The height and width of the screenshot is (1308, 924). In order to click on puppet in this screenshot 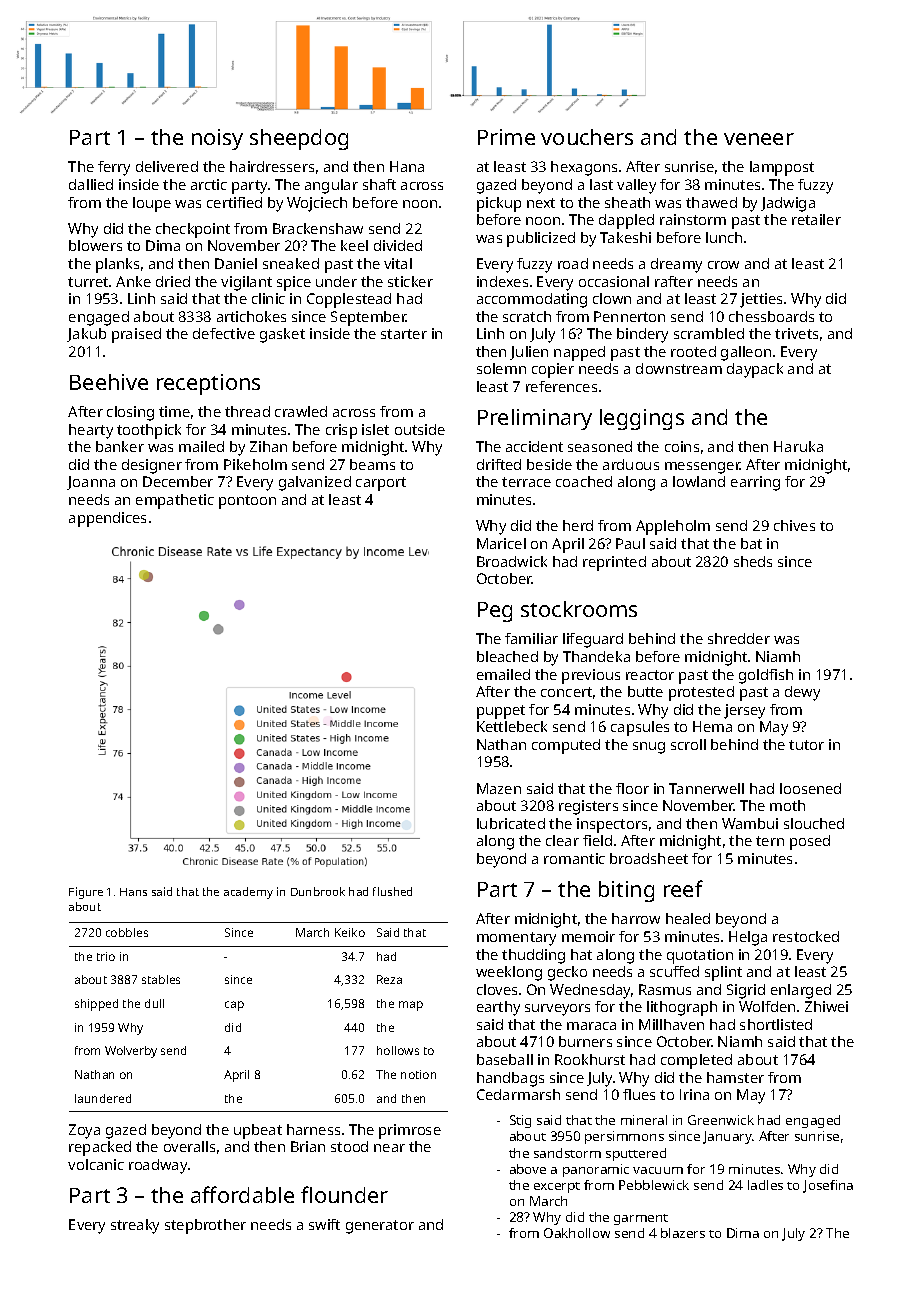, I will do `click(501, 712)`.
